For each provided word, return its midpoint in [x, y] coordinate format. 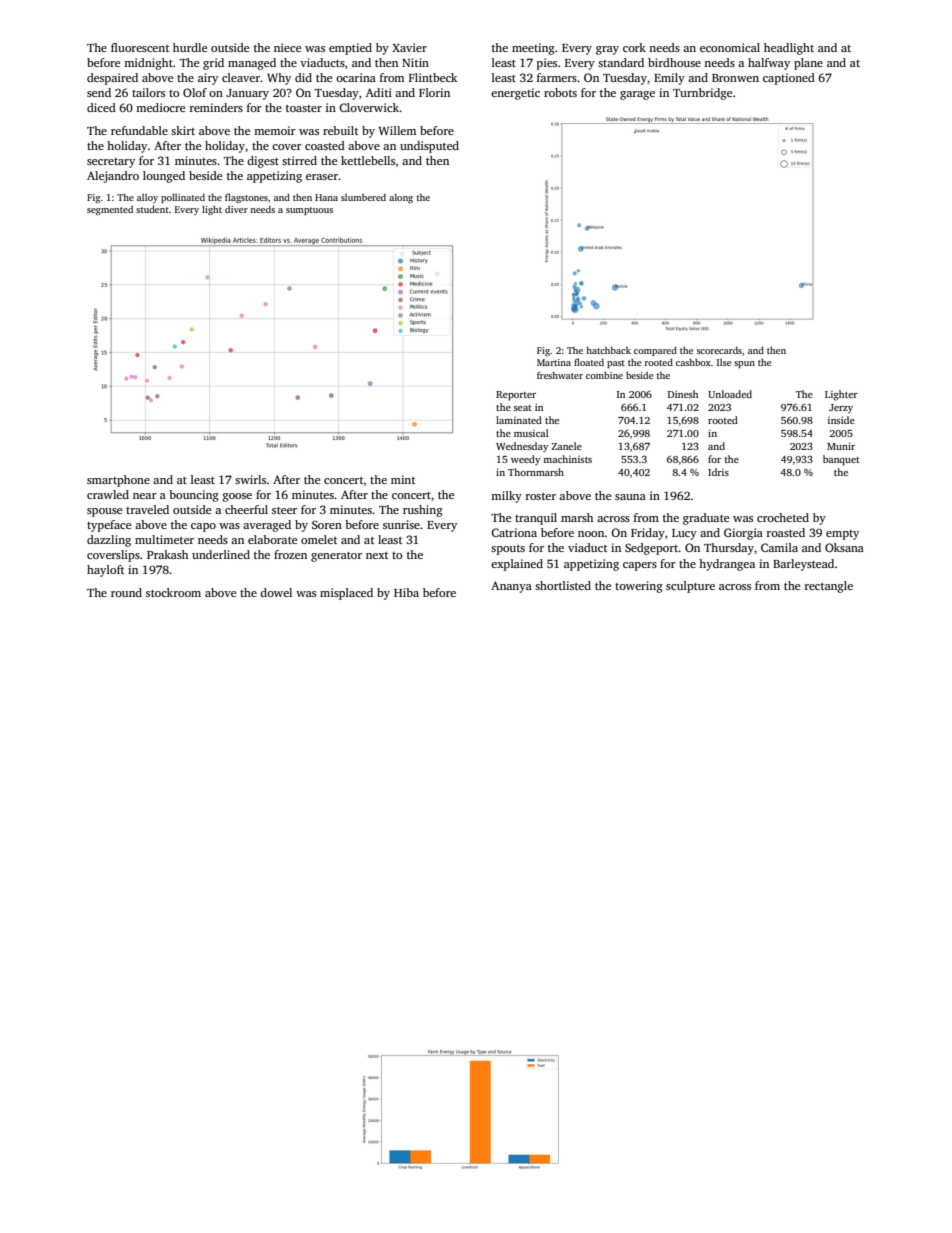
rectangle [829, 587]
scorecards [719, 350]
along [401, 198]
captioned [789, 79]
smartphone [118, 481]
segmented [110, 210]
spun [744, 364]
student [152, 209]
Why [279, 79]
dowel [276, 592]
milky [506, 497]
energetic [515, 94]
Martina [554, 362]
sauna [630, 497]
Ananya [511, 587]
